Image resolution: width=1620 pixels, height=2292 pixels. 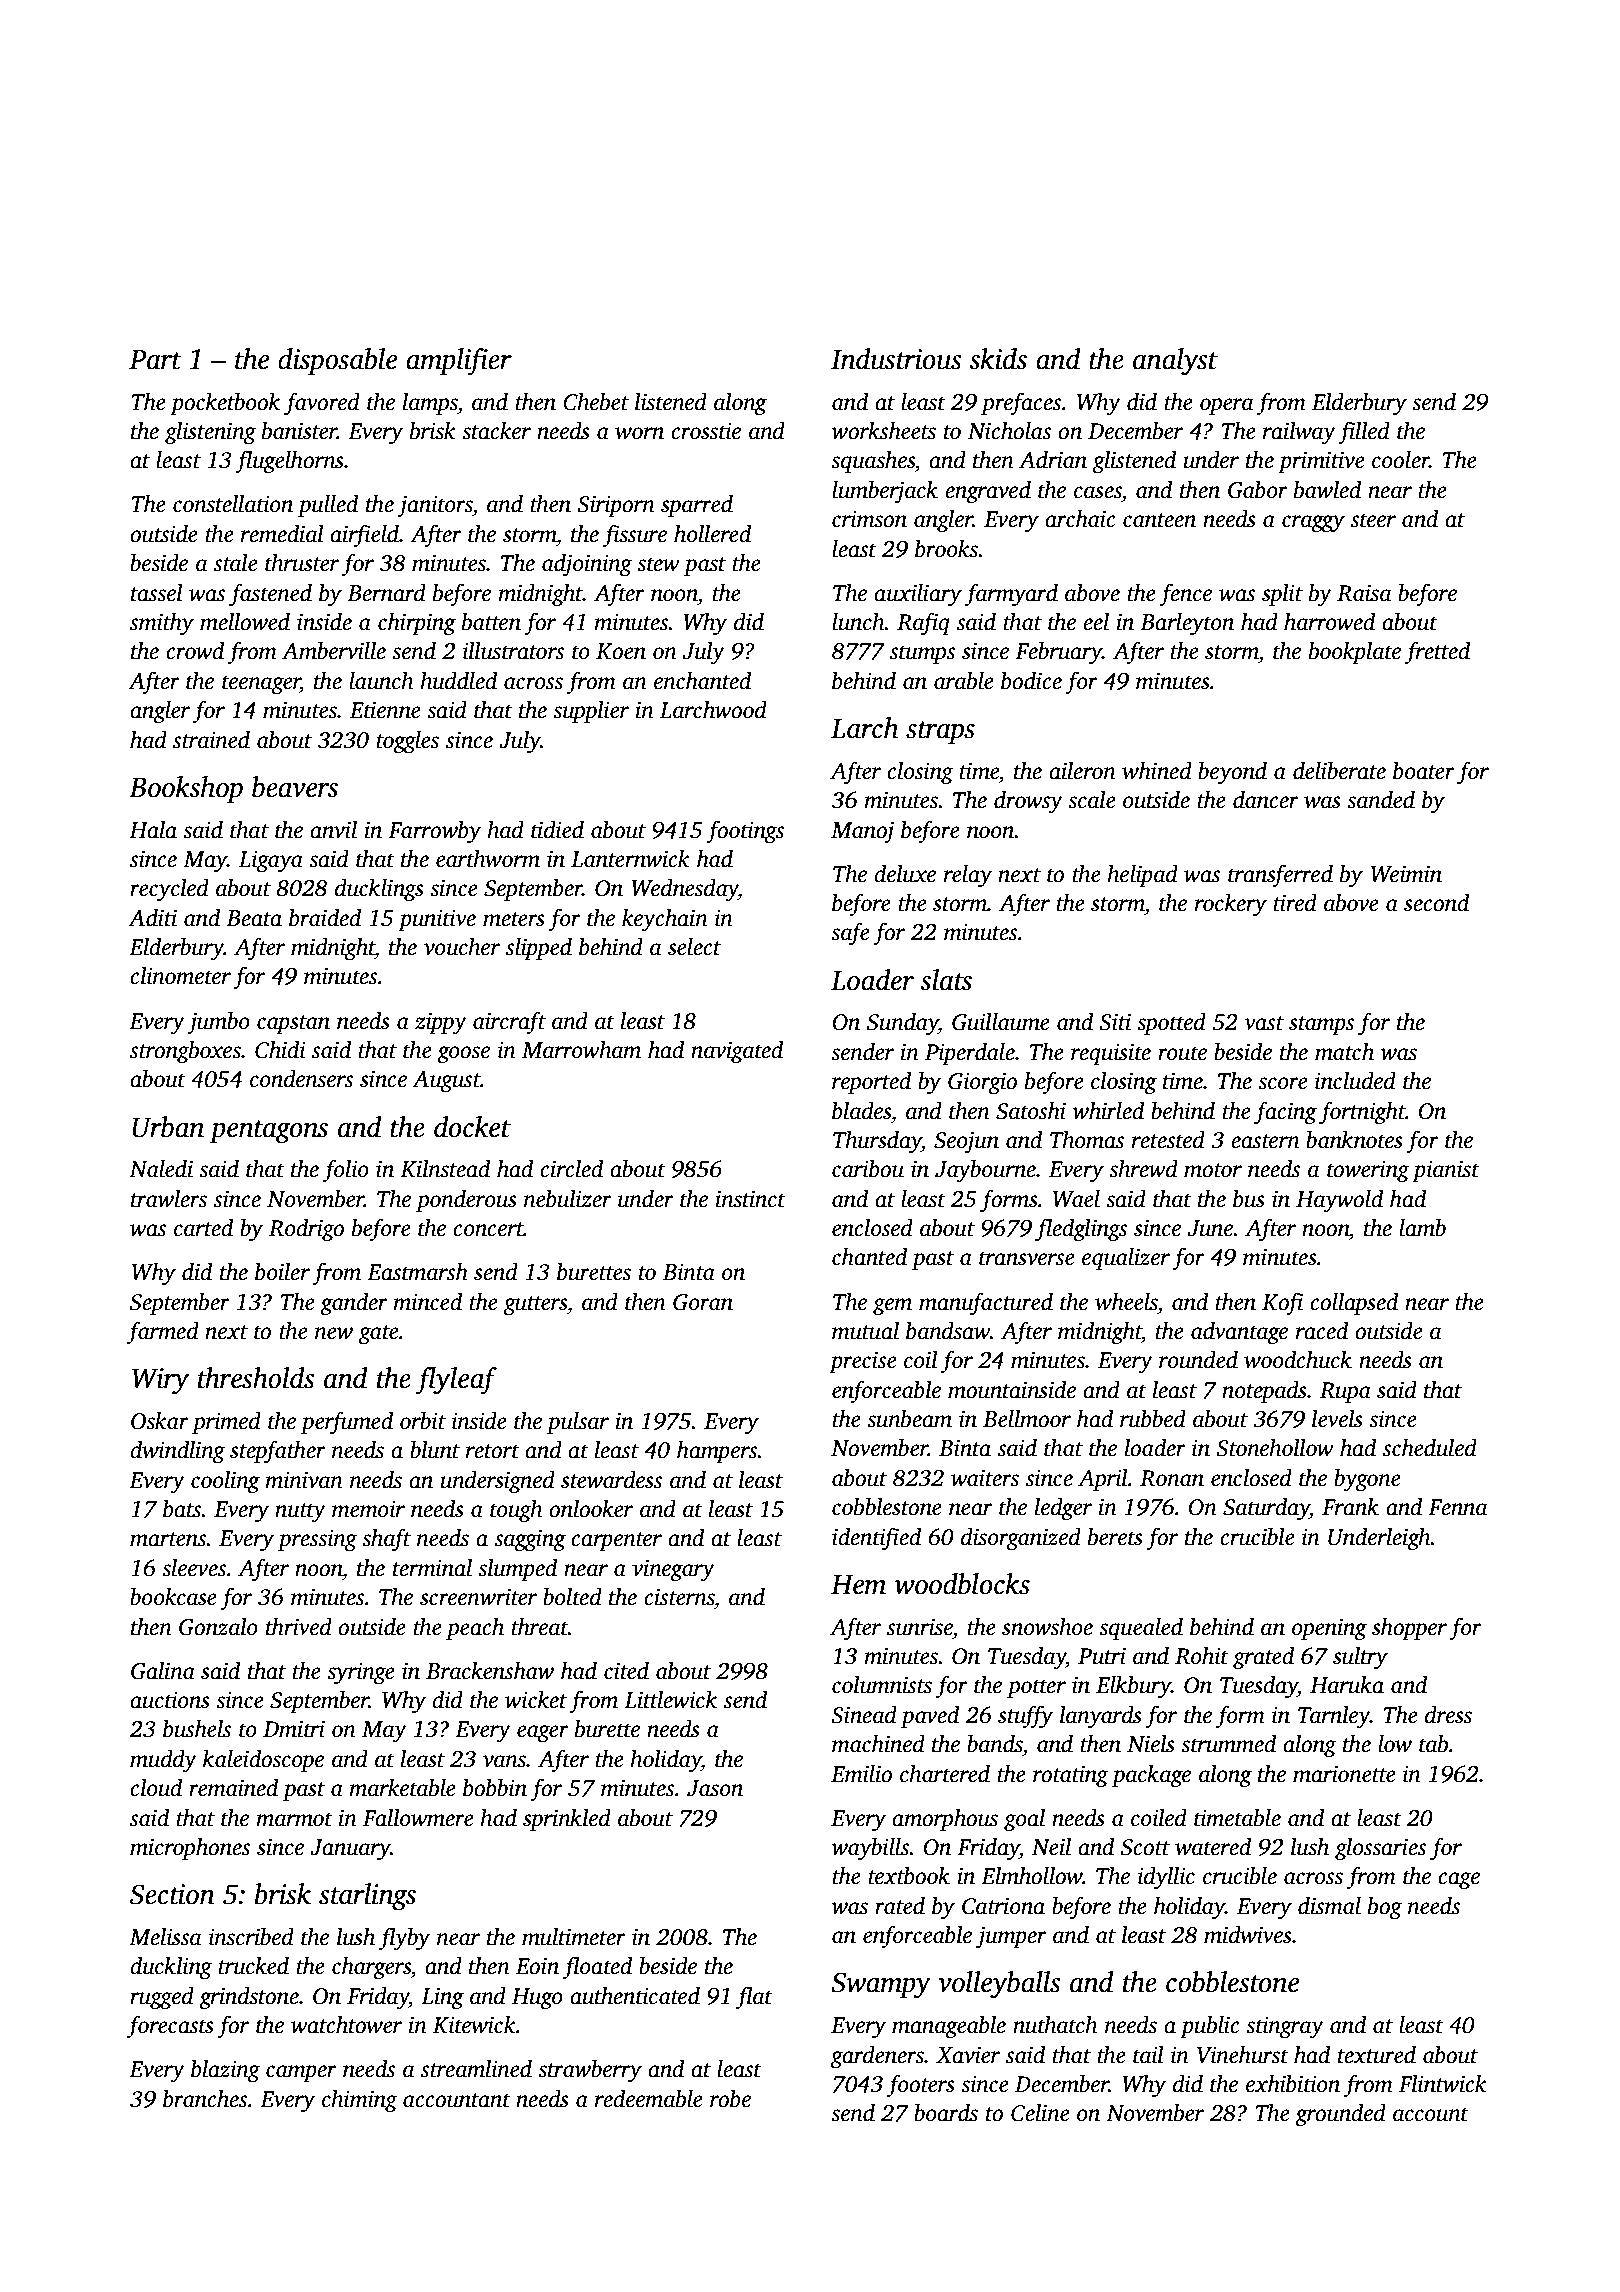 What do you see at coordinates (750, 1199) in the page?
I see `instinct` at bounding box center [750, 1199].
